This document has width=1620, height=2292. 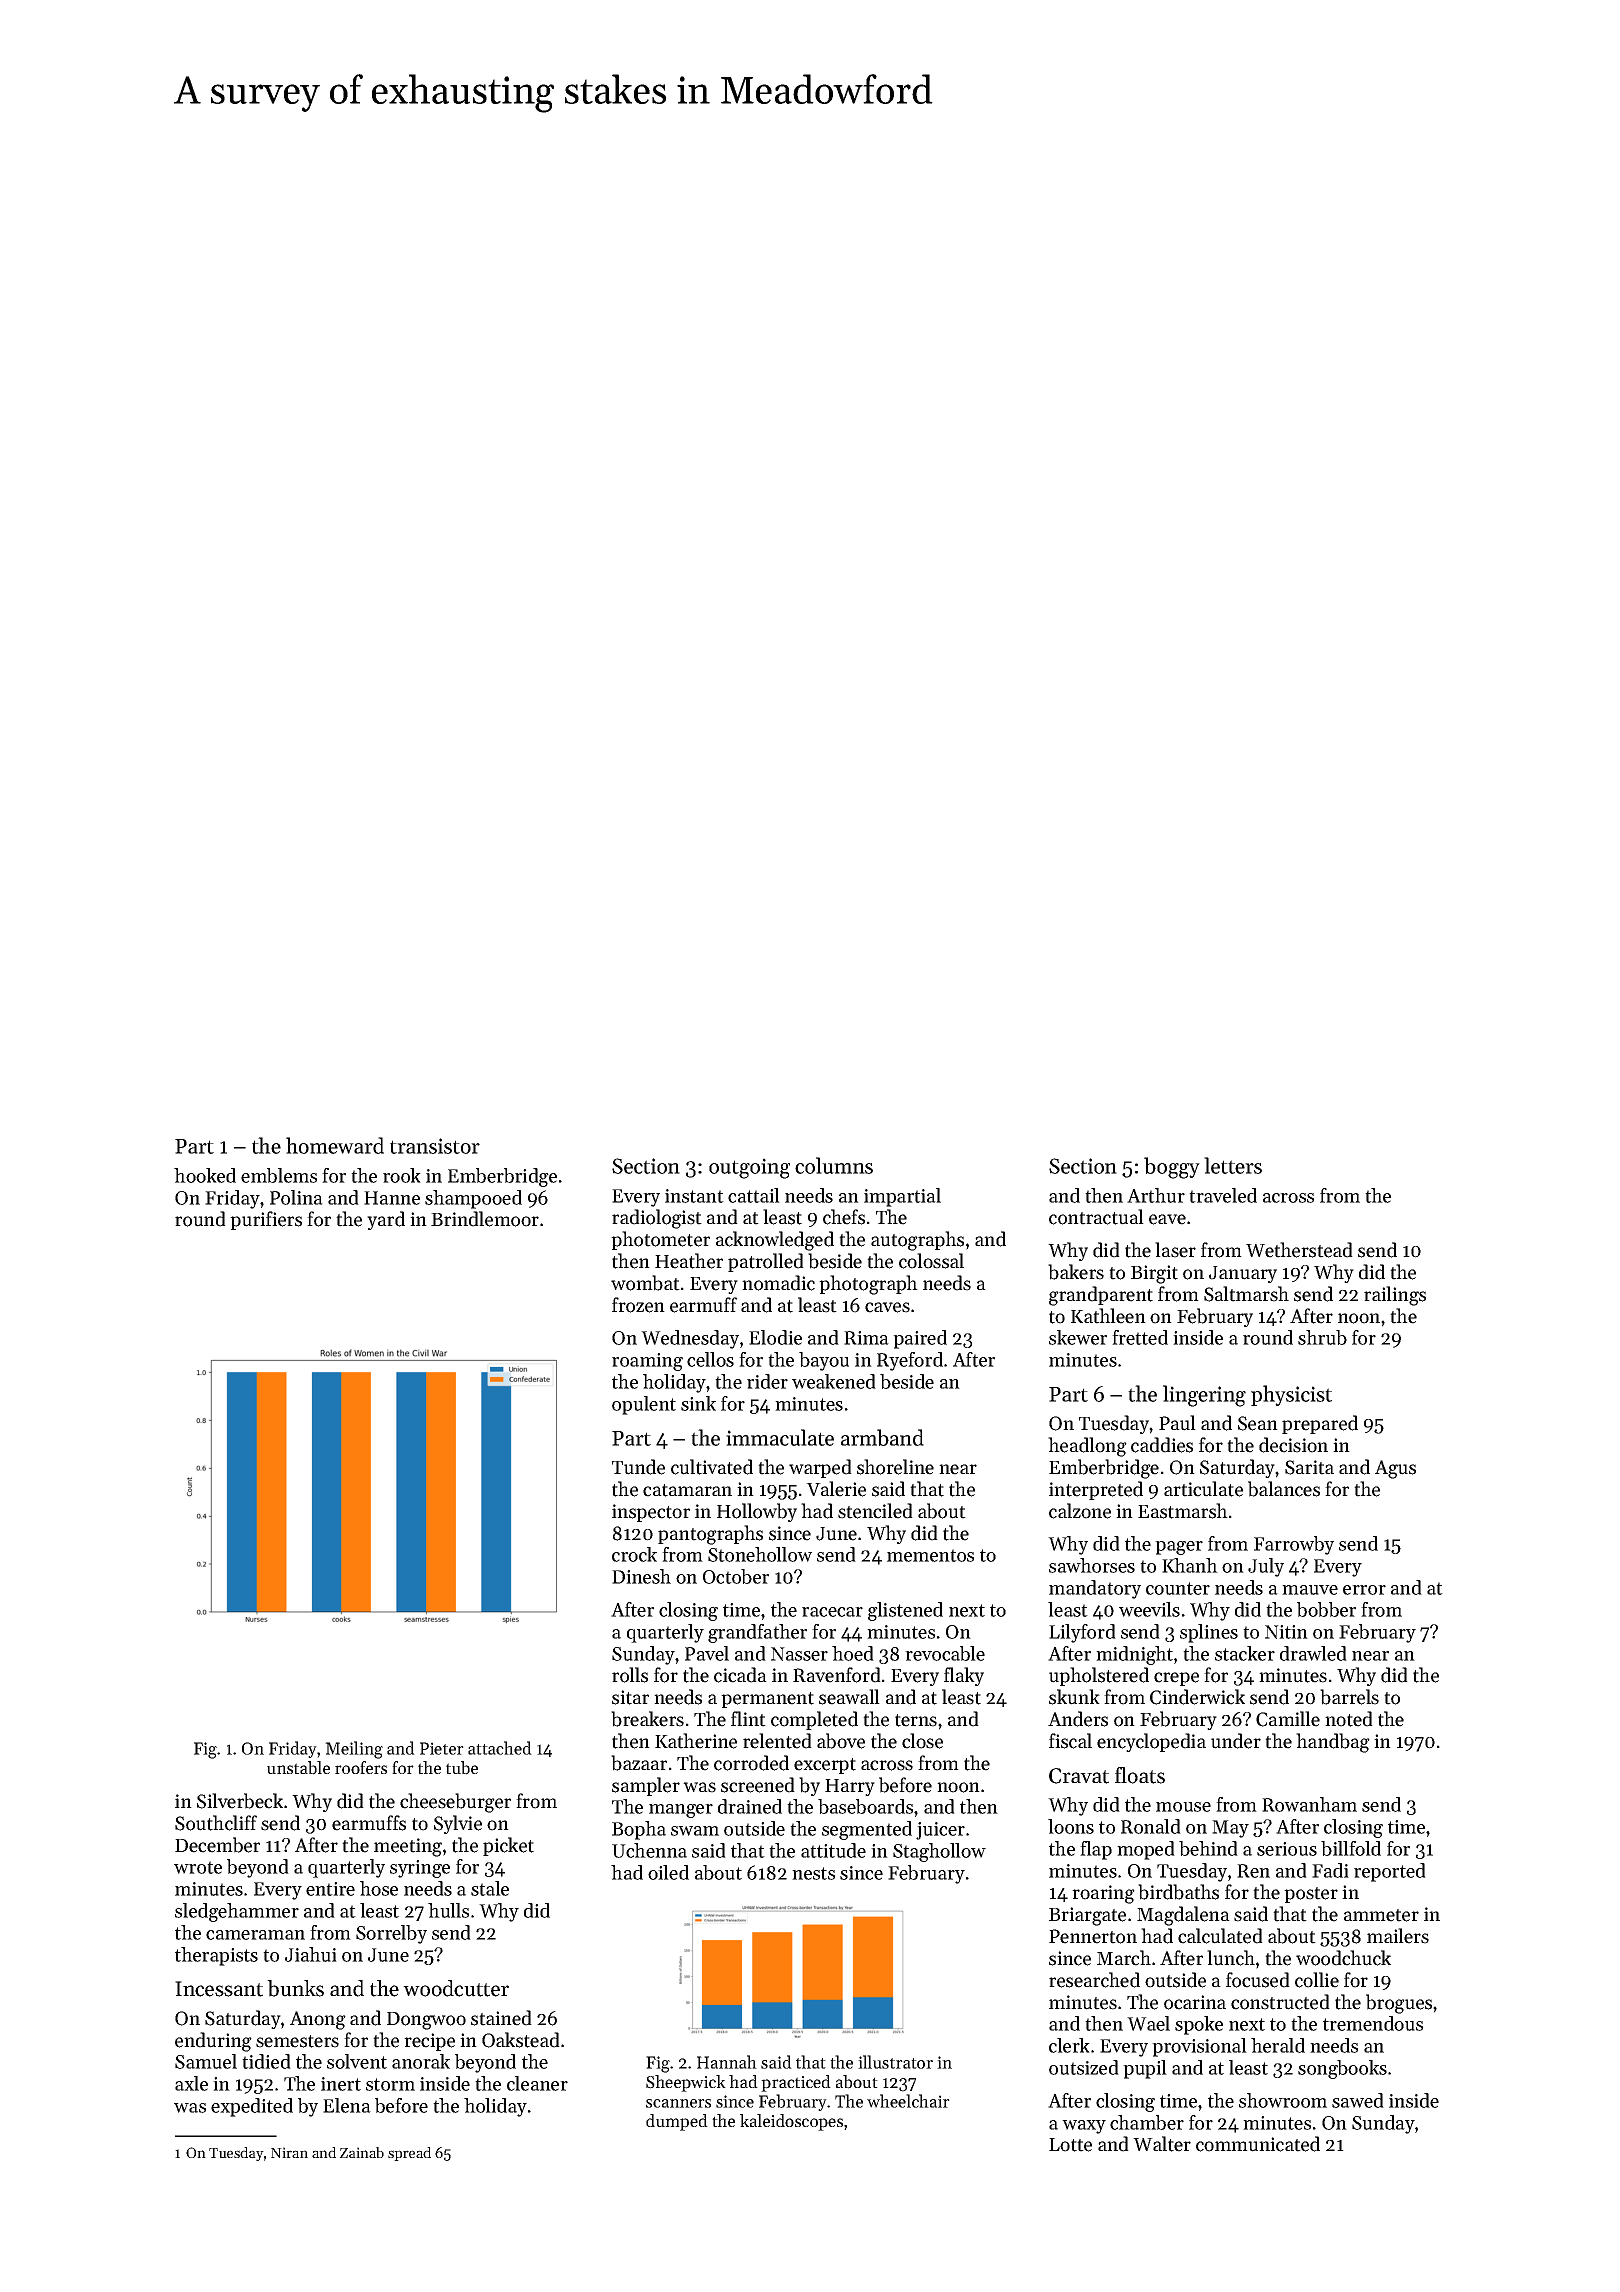 I want to click on Birgit, so click(x=1154, y=1274).
